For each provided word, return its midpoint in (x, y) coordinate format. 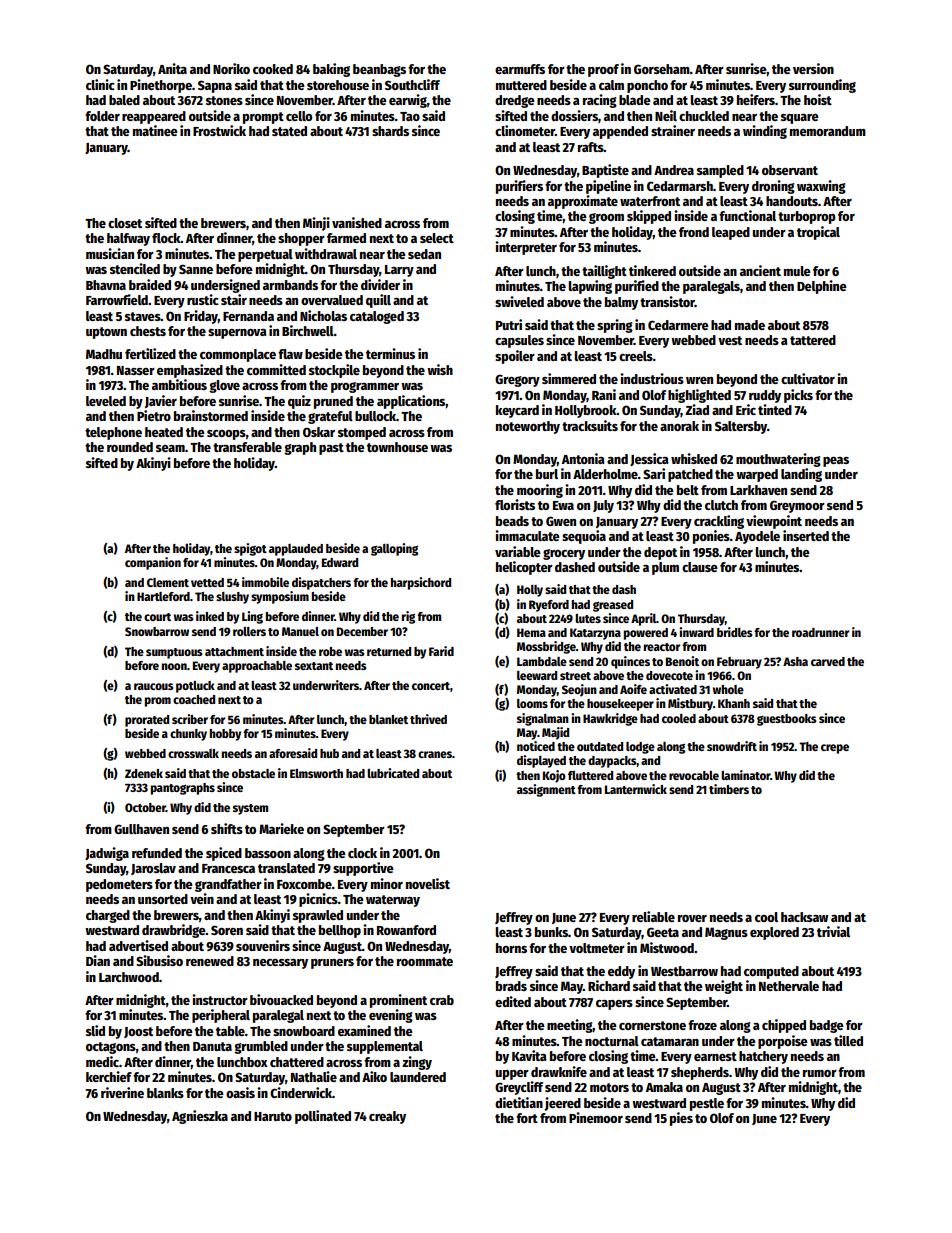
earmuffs (520, 69)
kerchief (109, 1076)
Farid (441, 651)
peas (836, 462)
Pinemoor (596, 1117)
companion (153, 563)
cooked (273, 69)
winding (765, 132)
